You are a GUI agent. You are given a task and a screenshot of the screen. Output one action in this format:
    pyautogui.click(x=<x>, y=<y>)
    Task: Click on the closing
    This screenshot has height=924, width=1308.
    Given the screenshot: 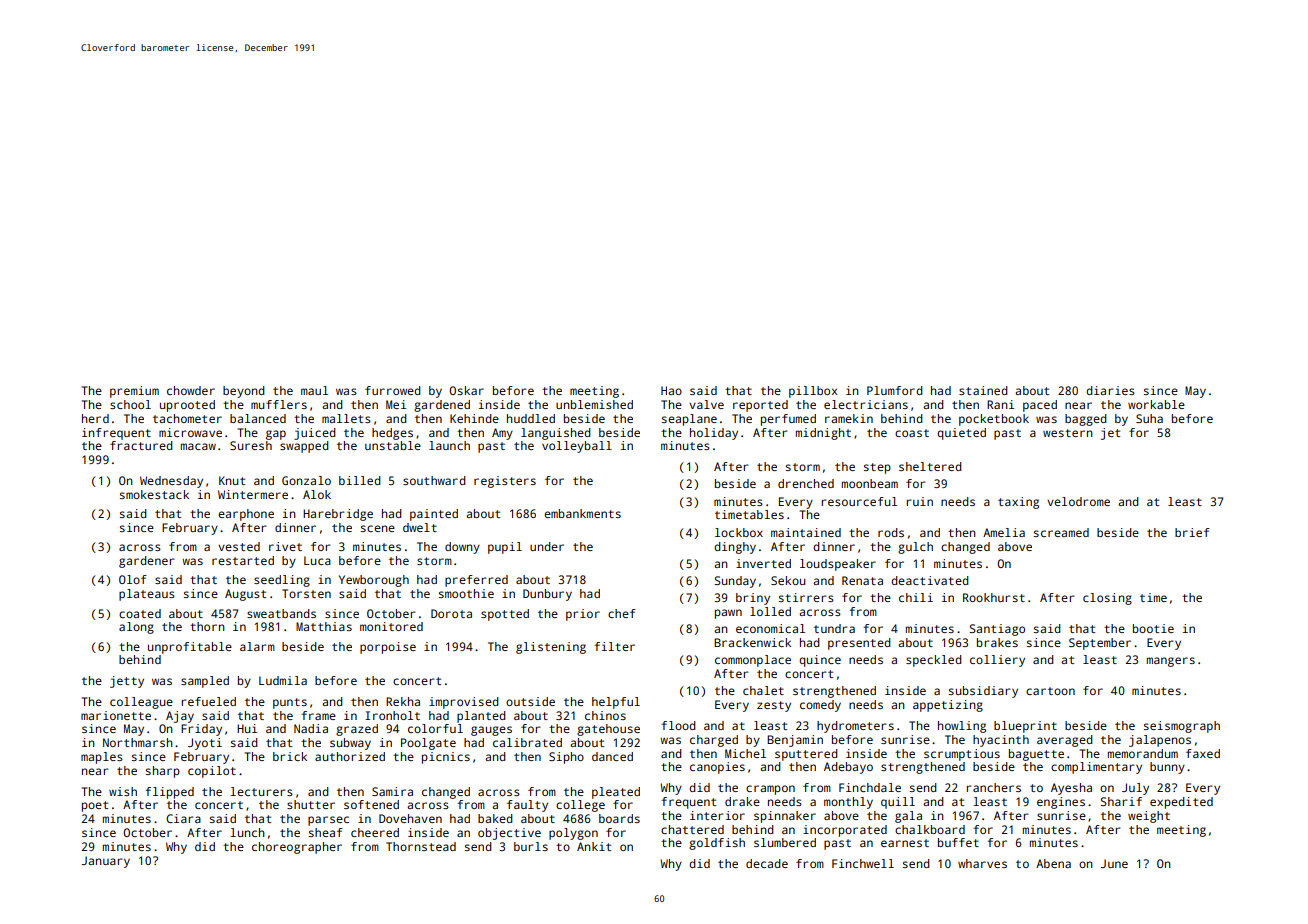 What is the action you would take?
    pyautogui.click(x=1107, y=599)
